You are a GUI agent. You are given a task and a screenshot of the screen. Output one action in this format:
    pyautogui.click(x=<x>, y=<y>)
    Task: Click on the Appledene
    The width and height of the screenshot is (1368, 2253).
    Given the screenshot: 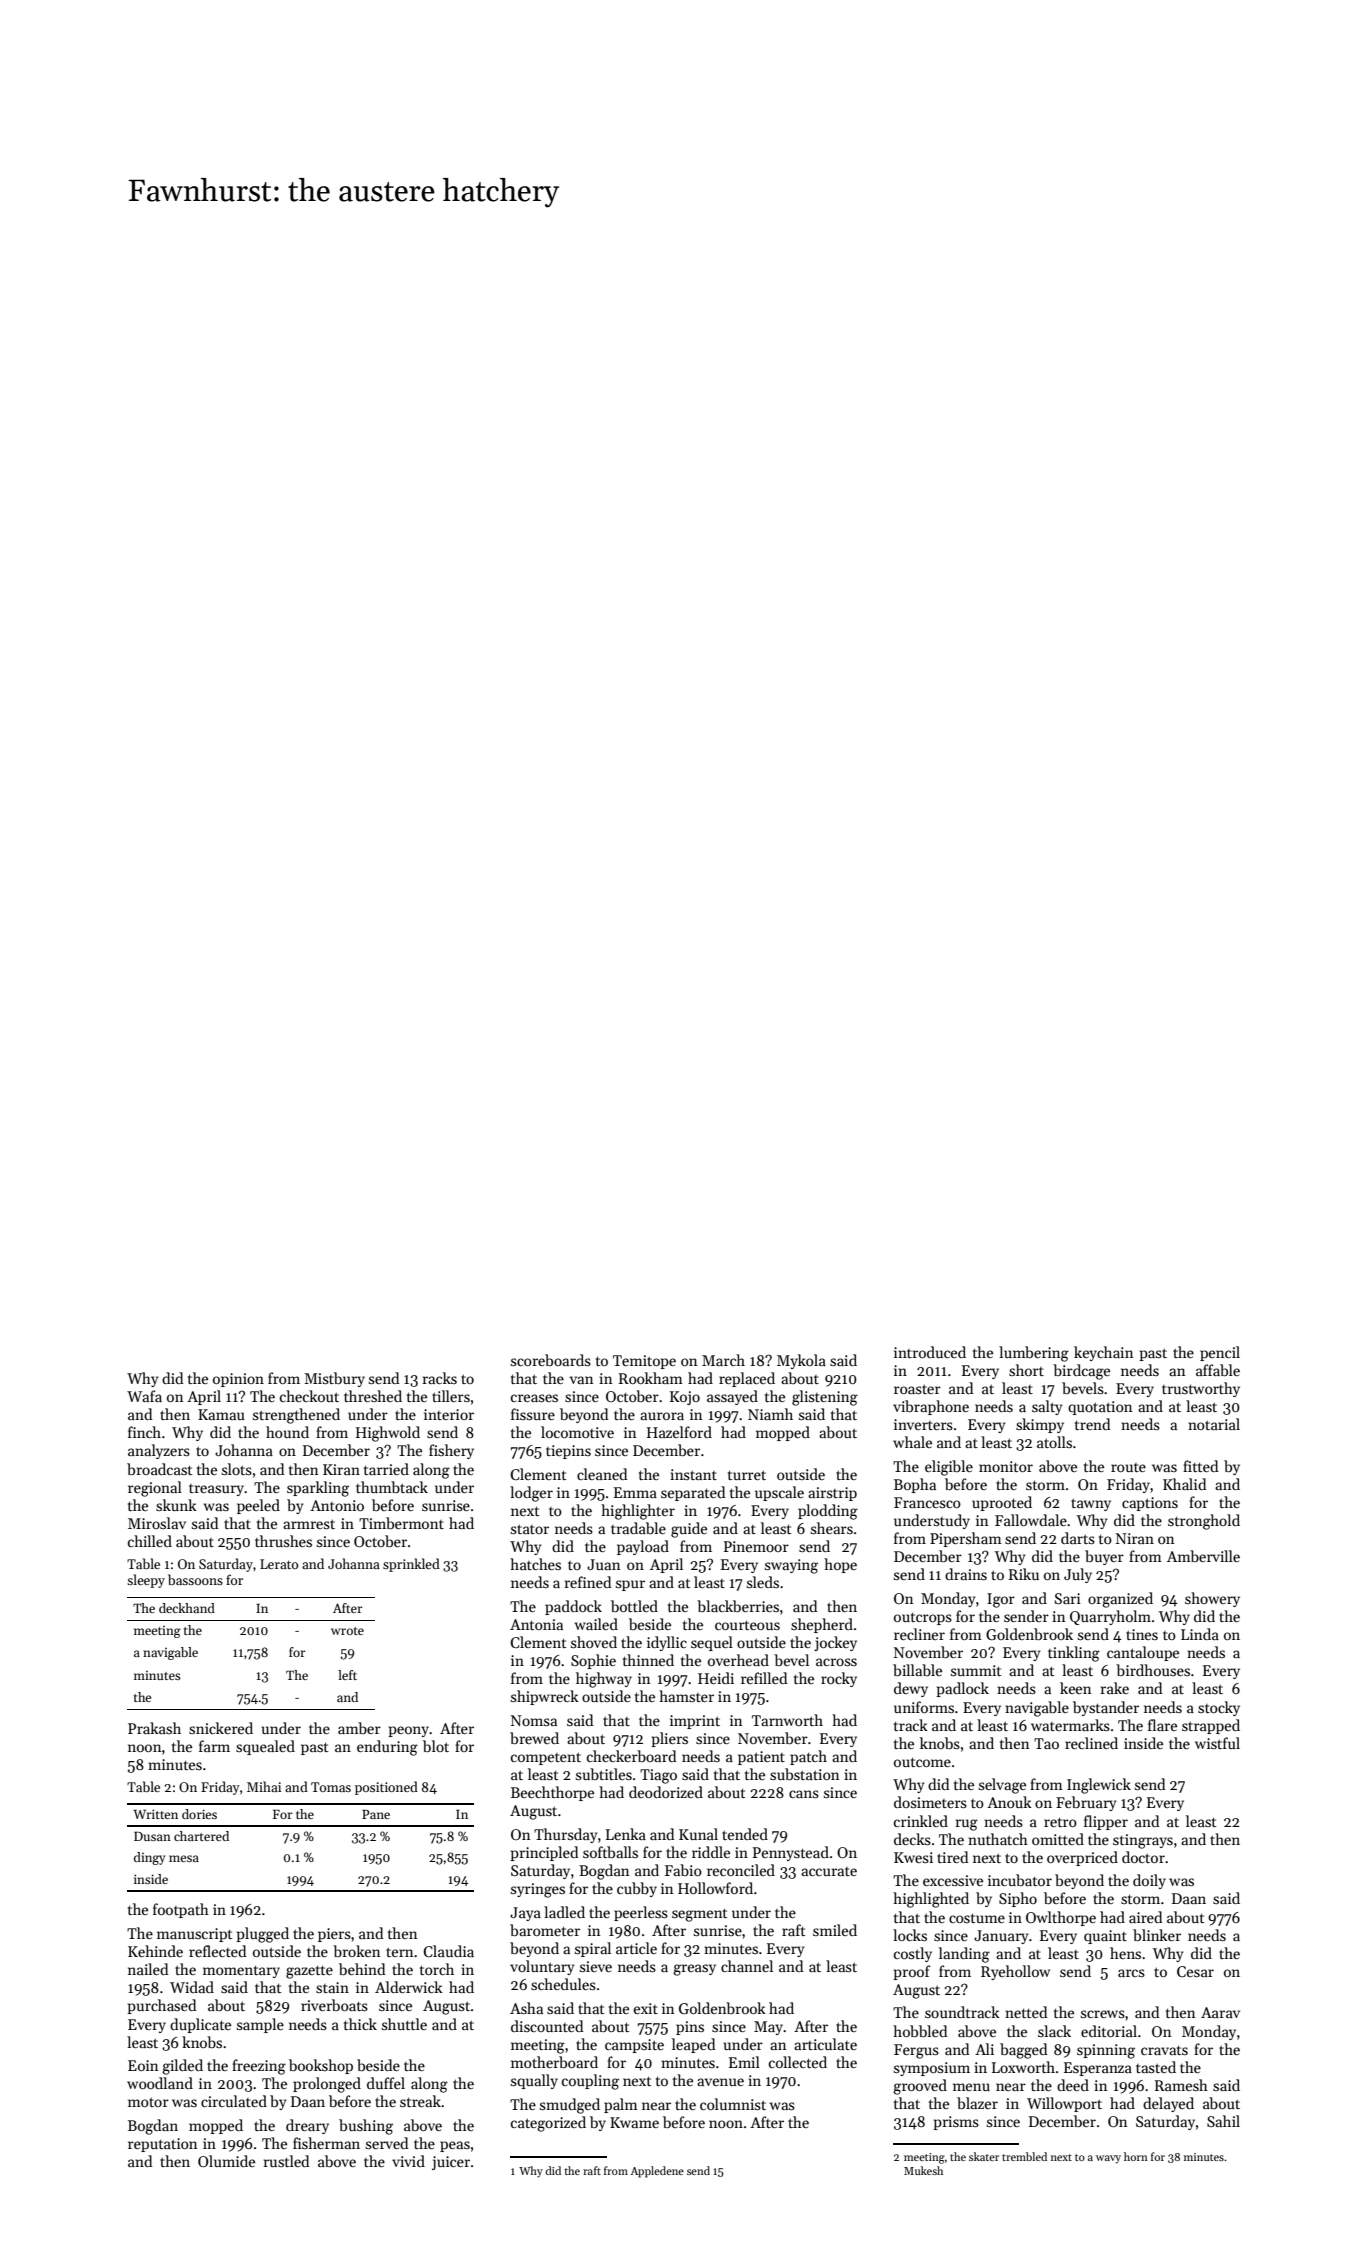 What is the action you would take?
    pyautogui.click(x=657, y=2172)
